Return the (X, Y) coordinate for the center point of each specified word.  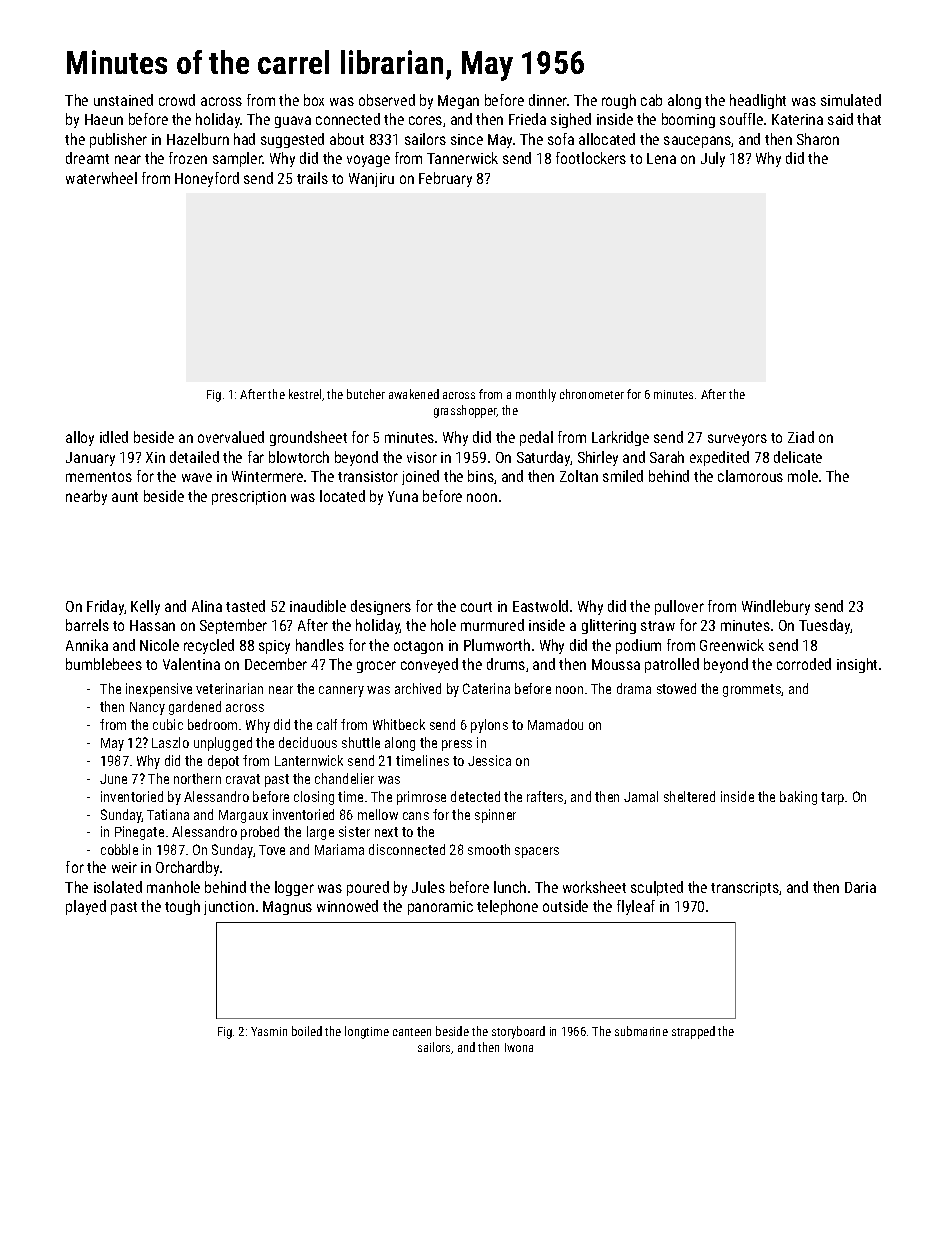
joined (420, 477)
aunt (125, 497)
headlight (758, 101)
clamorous (750, 476)
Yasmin (269, 1031)
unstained (123, 100)
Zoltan (579, 476)
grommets (752, 690)
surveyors (737, 440)
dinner (548, 100)
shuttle (361, 742)
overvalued (231, 437)
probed (260, 833)
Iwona (519, 1047)
